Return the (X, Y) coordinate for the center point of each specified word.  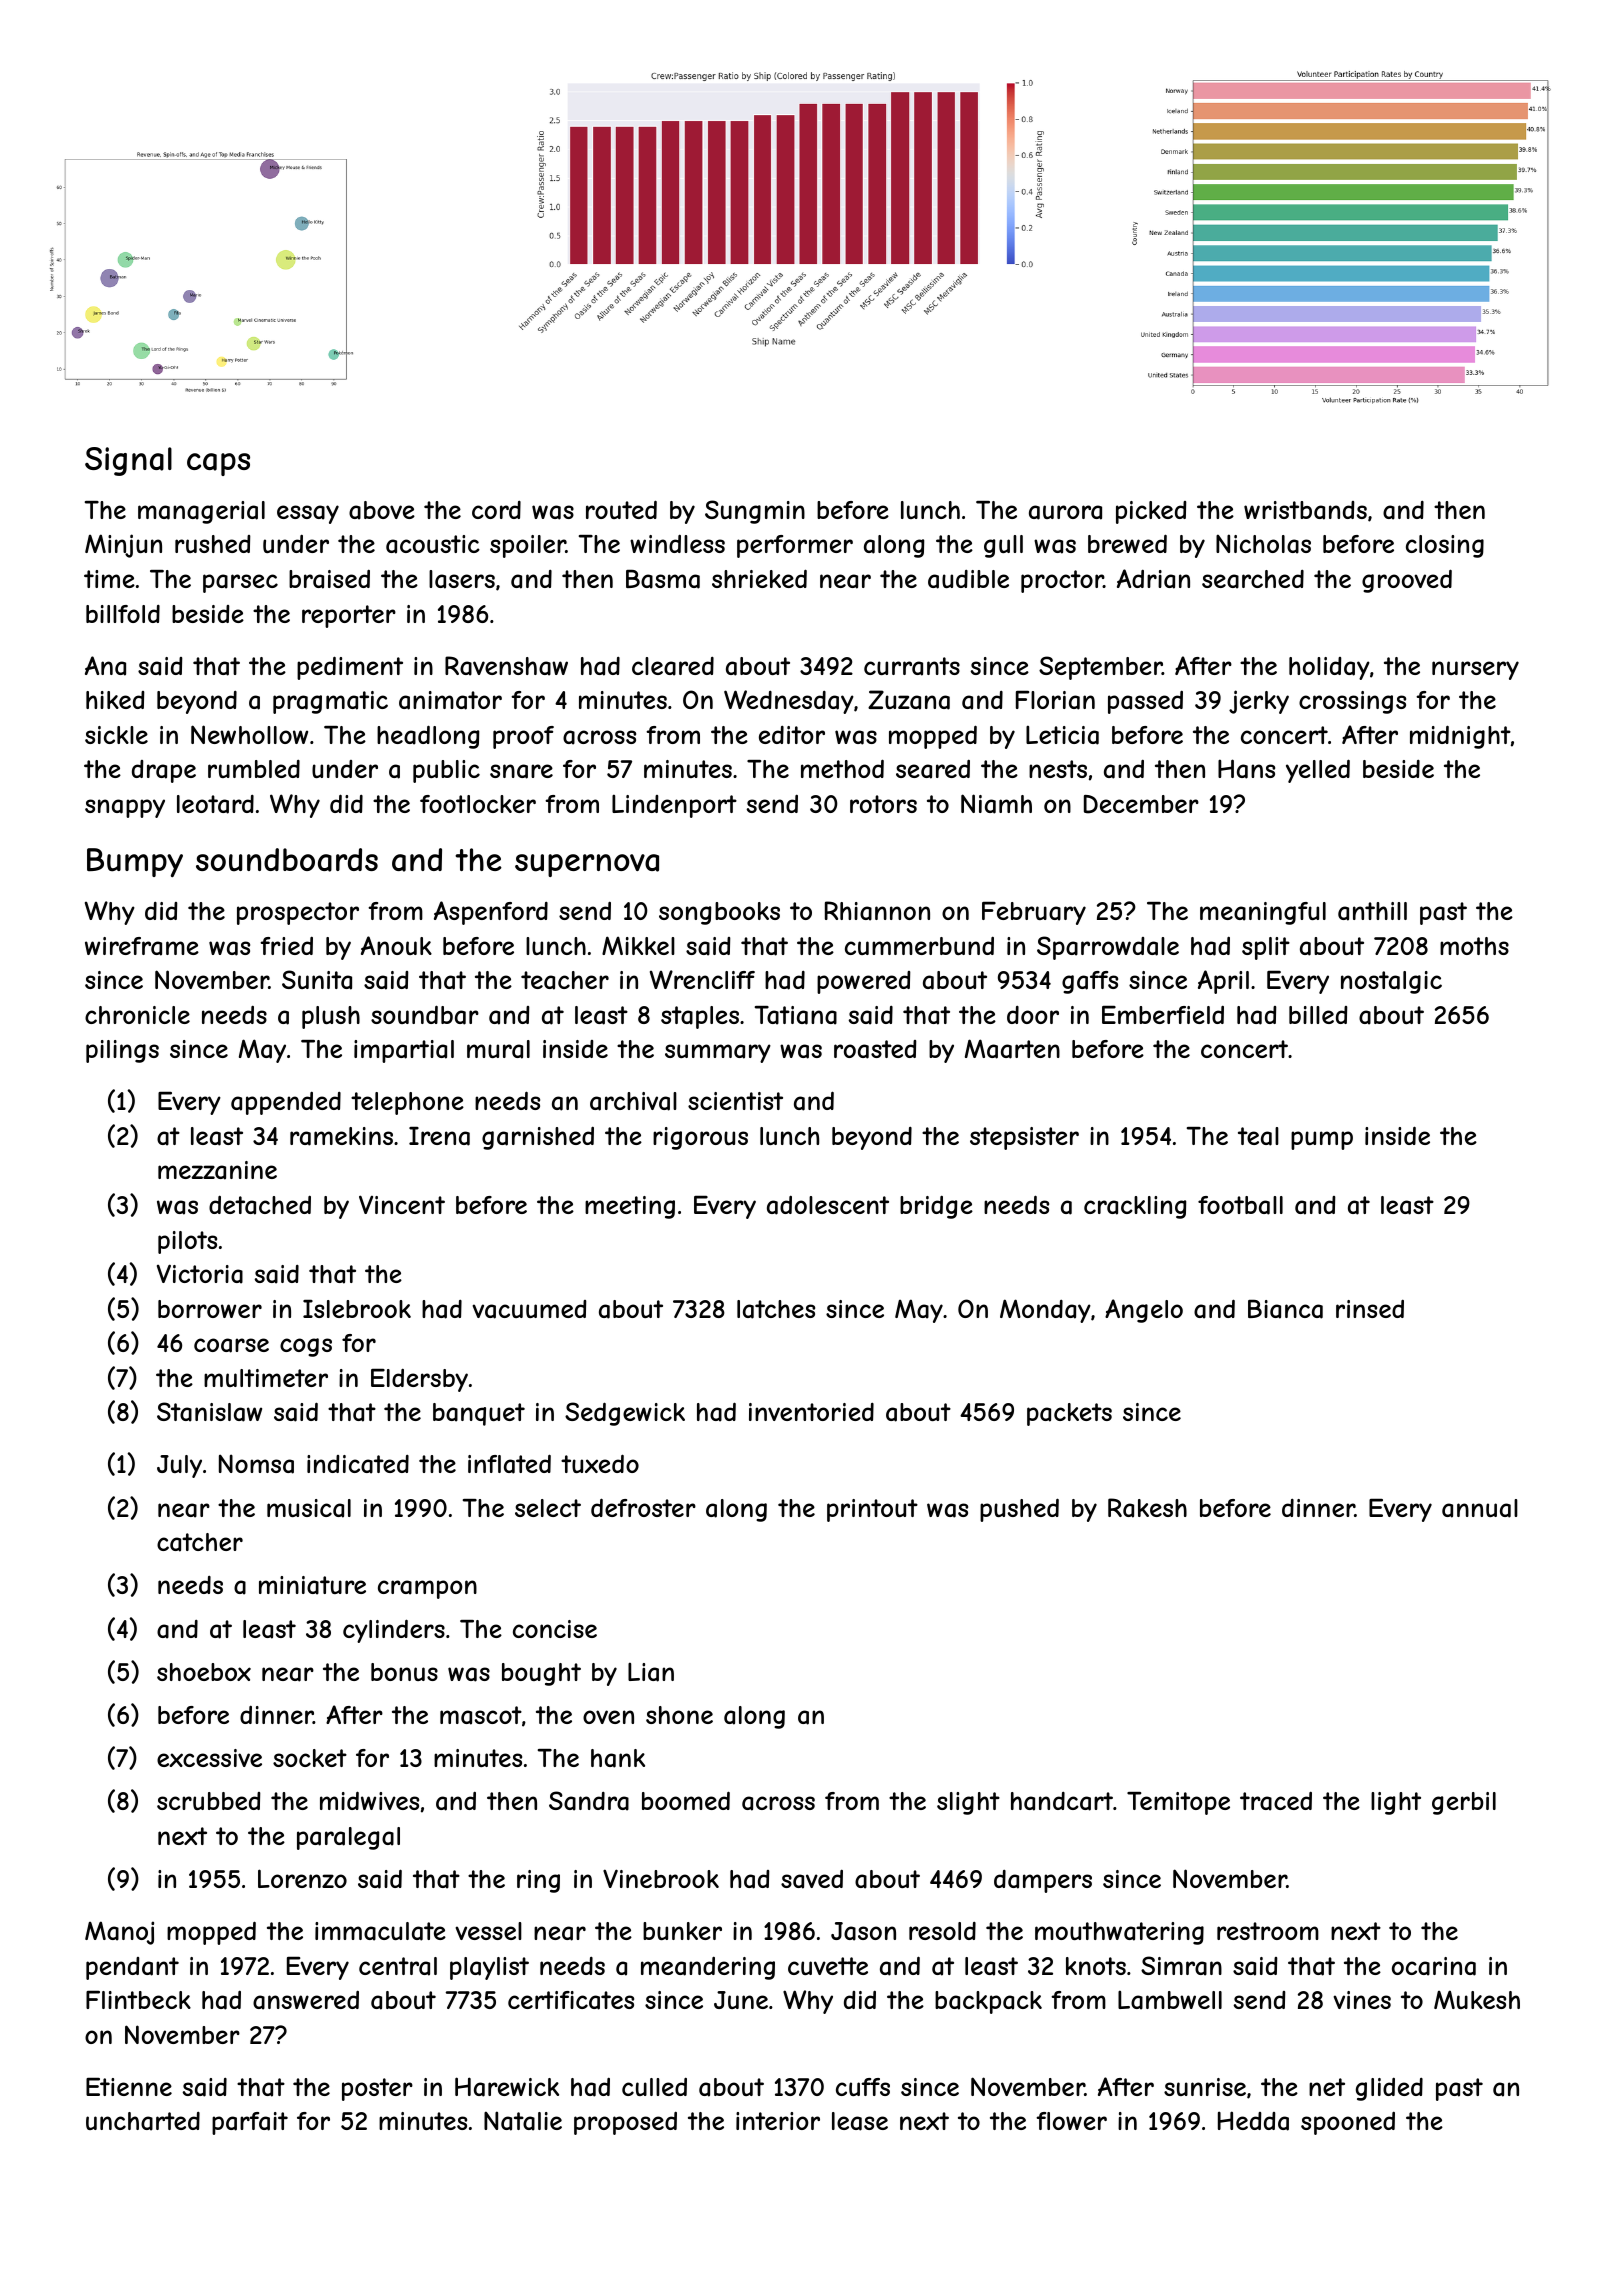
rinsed (1370, 1308)
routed (621, 509)
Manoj (119, 1933)
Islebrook (357, 1308)
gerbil (1464, 1803)
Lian (651, 1672)
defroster (643, 1507)
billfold (123, 614)
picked (1151, 512)
